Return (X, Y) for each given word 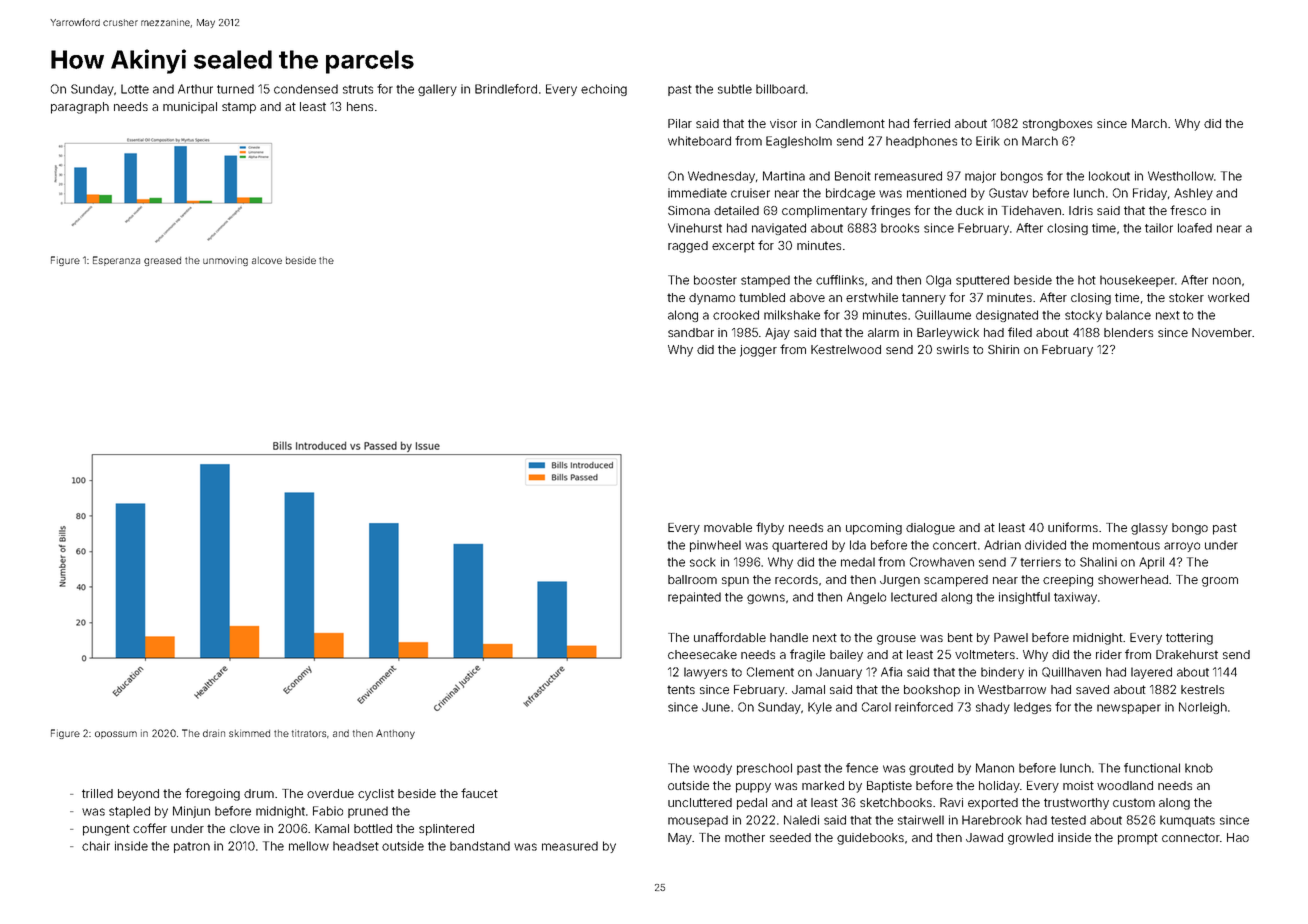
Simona (689, 210)
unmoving (225, 261)
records (796, 579)
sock (703, 562)
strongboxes (1057, 125)
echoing (604, 90)
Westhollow (1181, 176)
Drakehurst (1187, 654)
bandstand (480, 846)
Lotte (135, 89)
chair (96, 846)
